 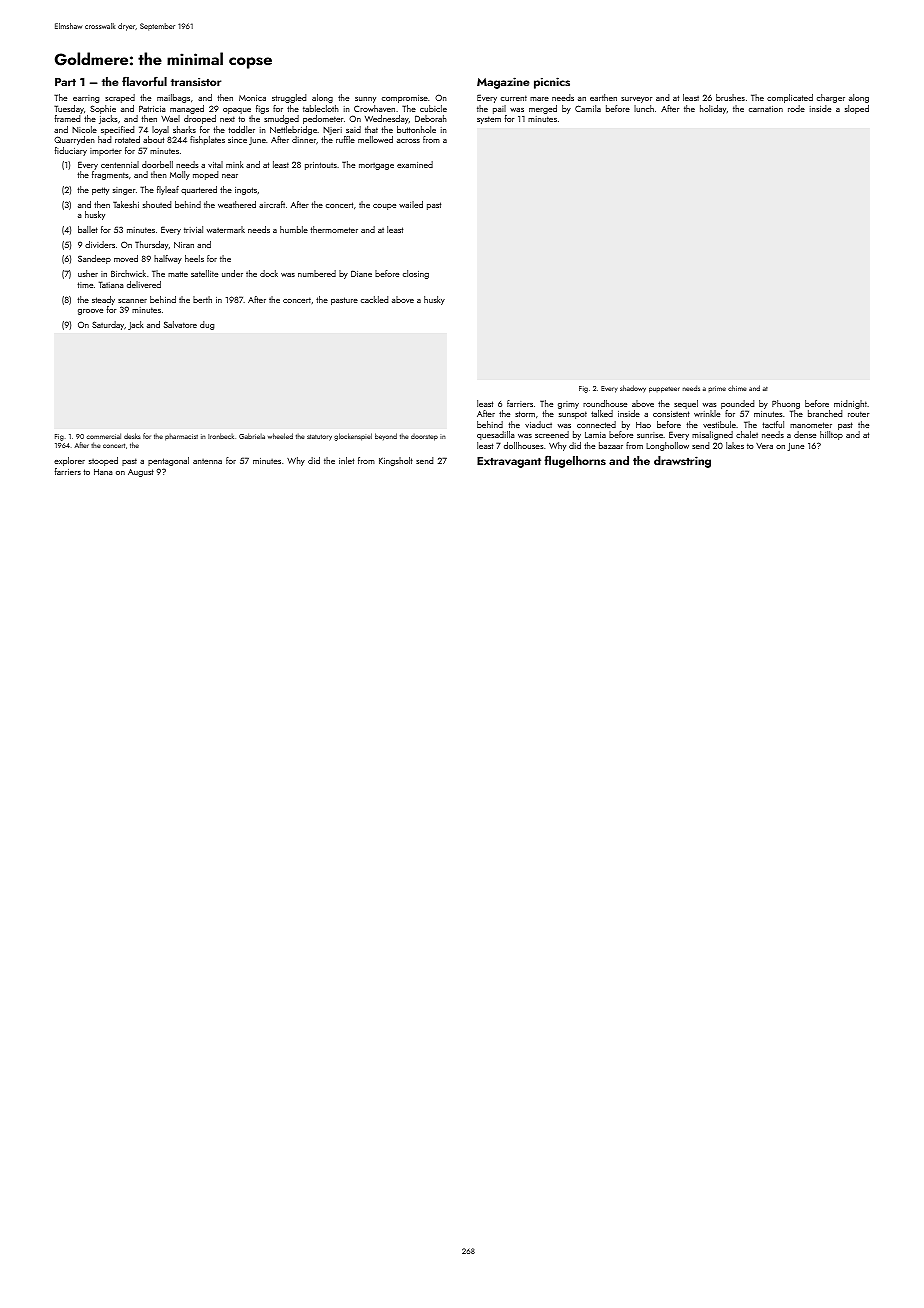 I want to click on wailed, so click(x=411, y=204).
